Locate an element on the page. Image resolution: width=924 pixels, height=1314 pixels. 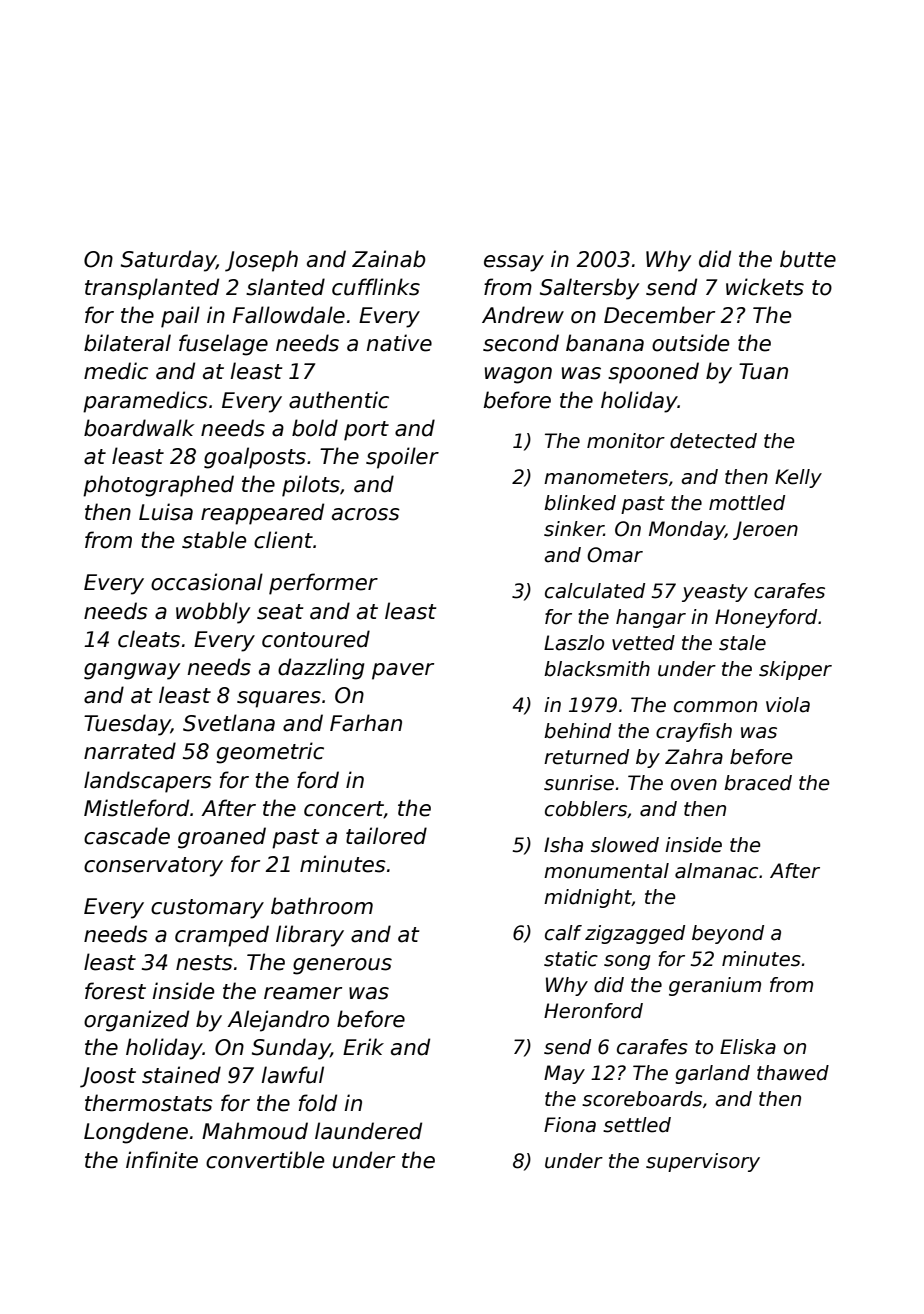
hangar is located at coordinates (651, 618).
